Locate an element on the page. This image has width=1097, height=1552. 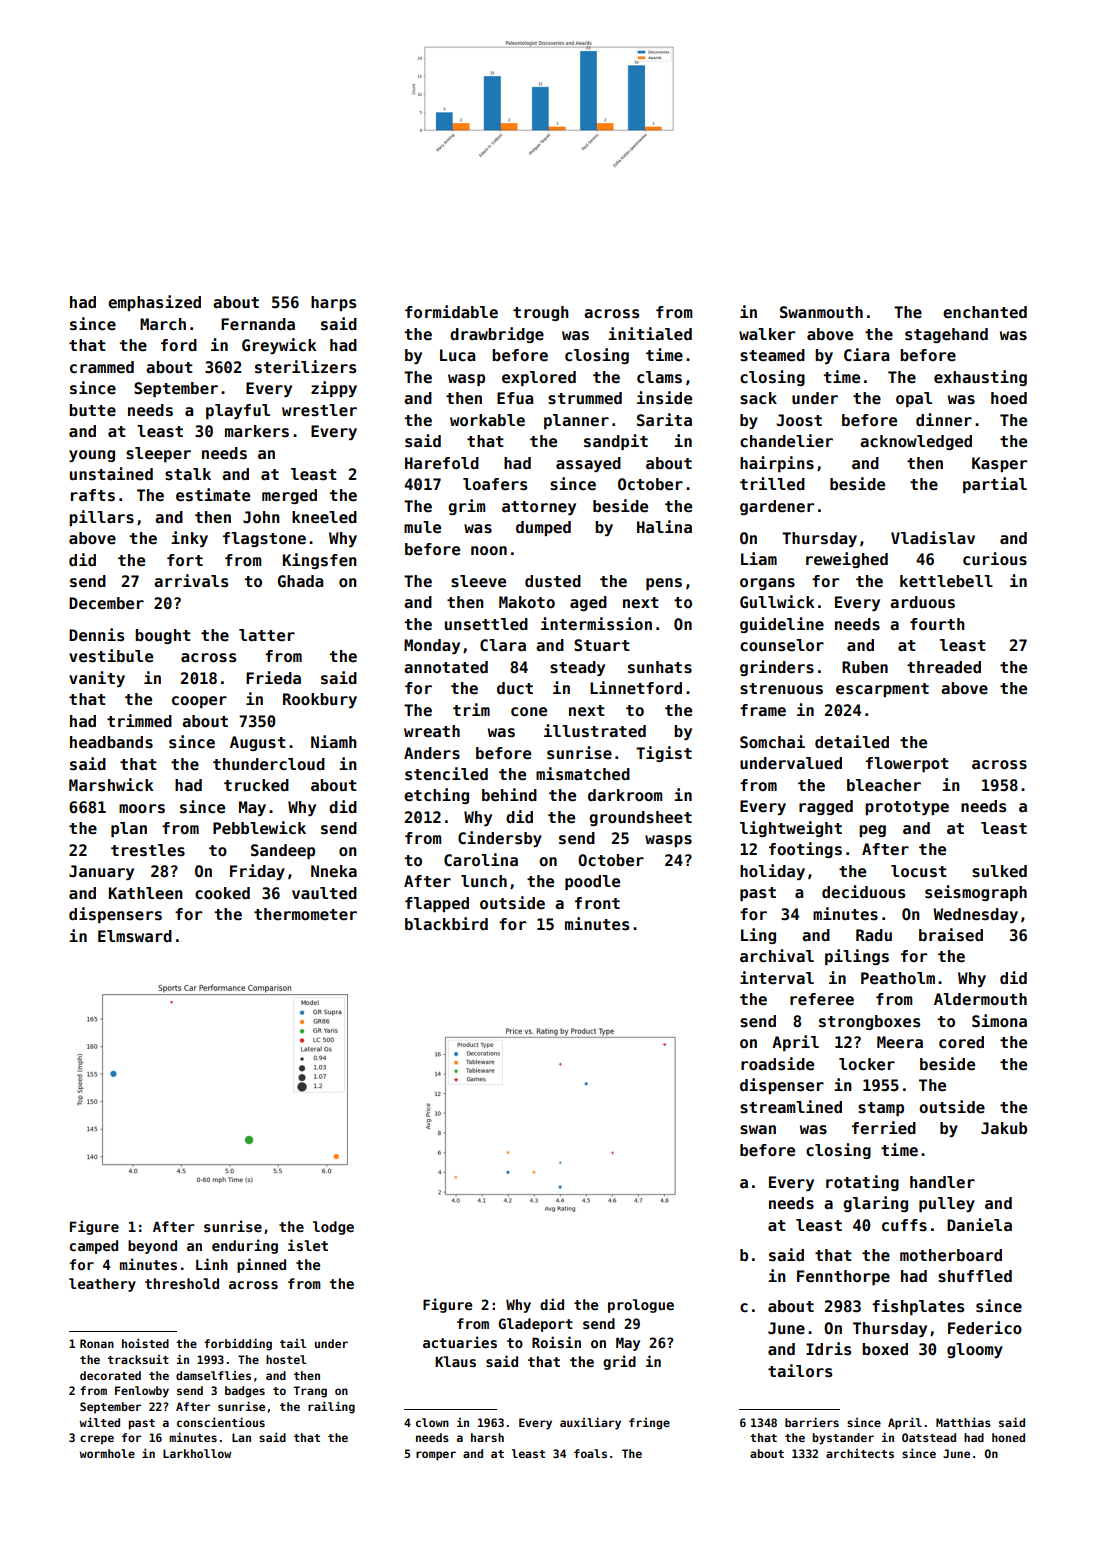
pillars is located at coordinates (101, 518).
